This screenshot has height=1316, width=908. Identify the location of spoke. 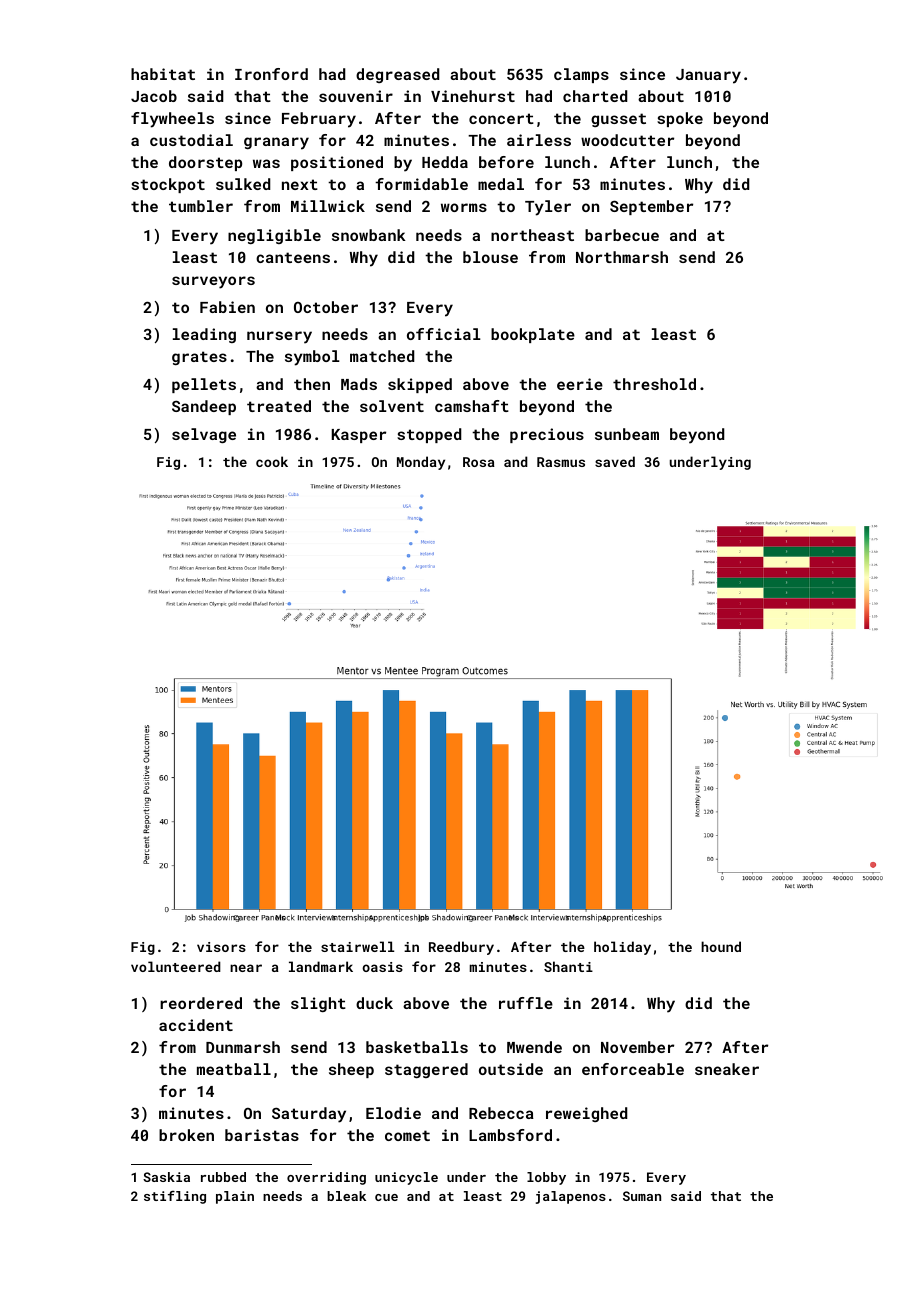
(680, 119).
